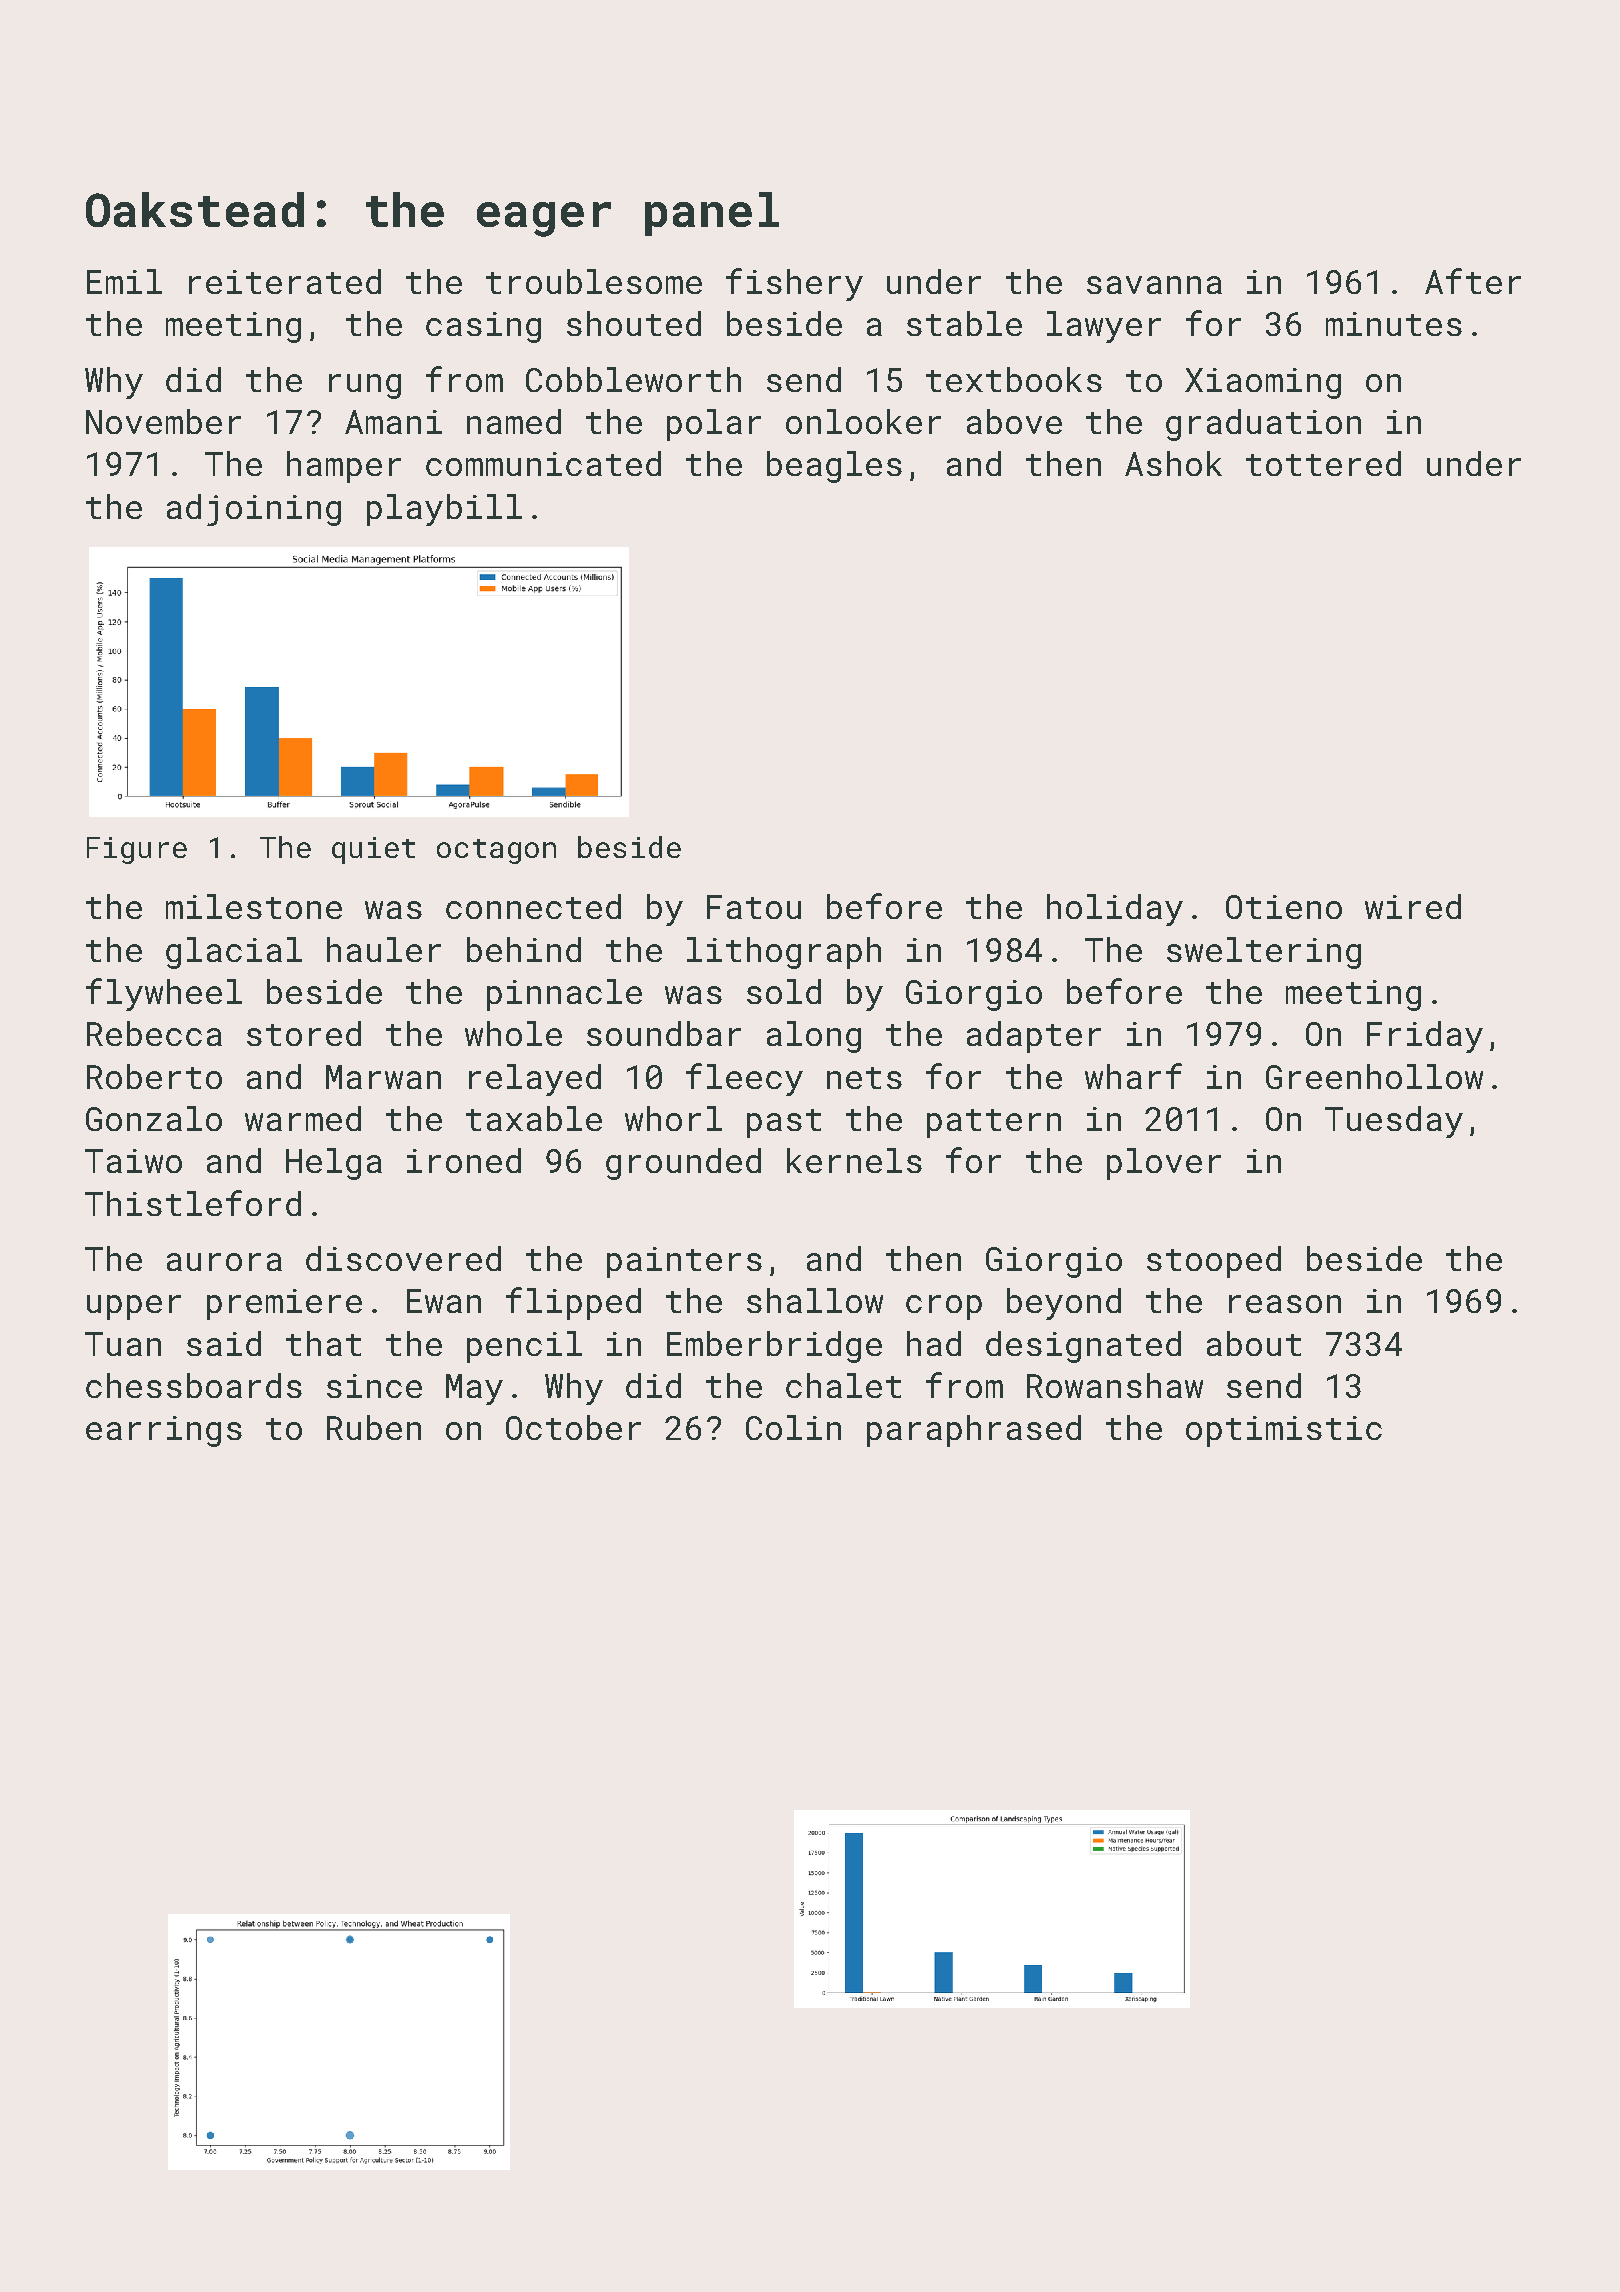 This screenshot has width=1620, height=2292. What do you see at coordinates (344, 467) in the screenshot?
I see `hamper` at bounding box center [344, 467].
